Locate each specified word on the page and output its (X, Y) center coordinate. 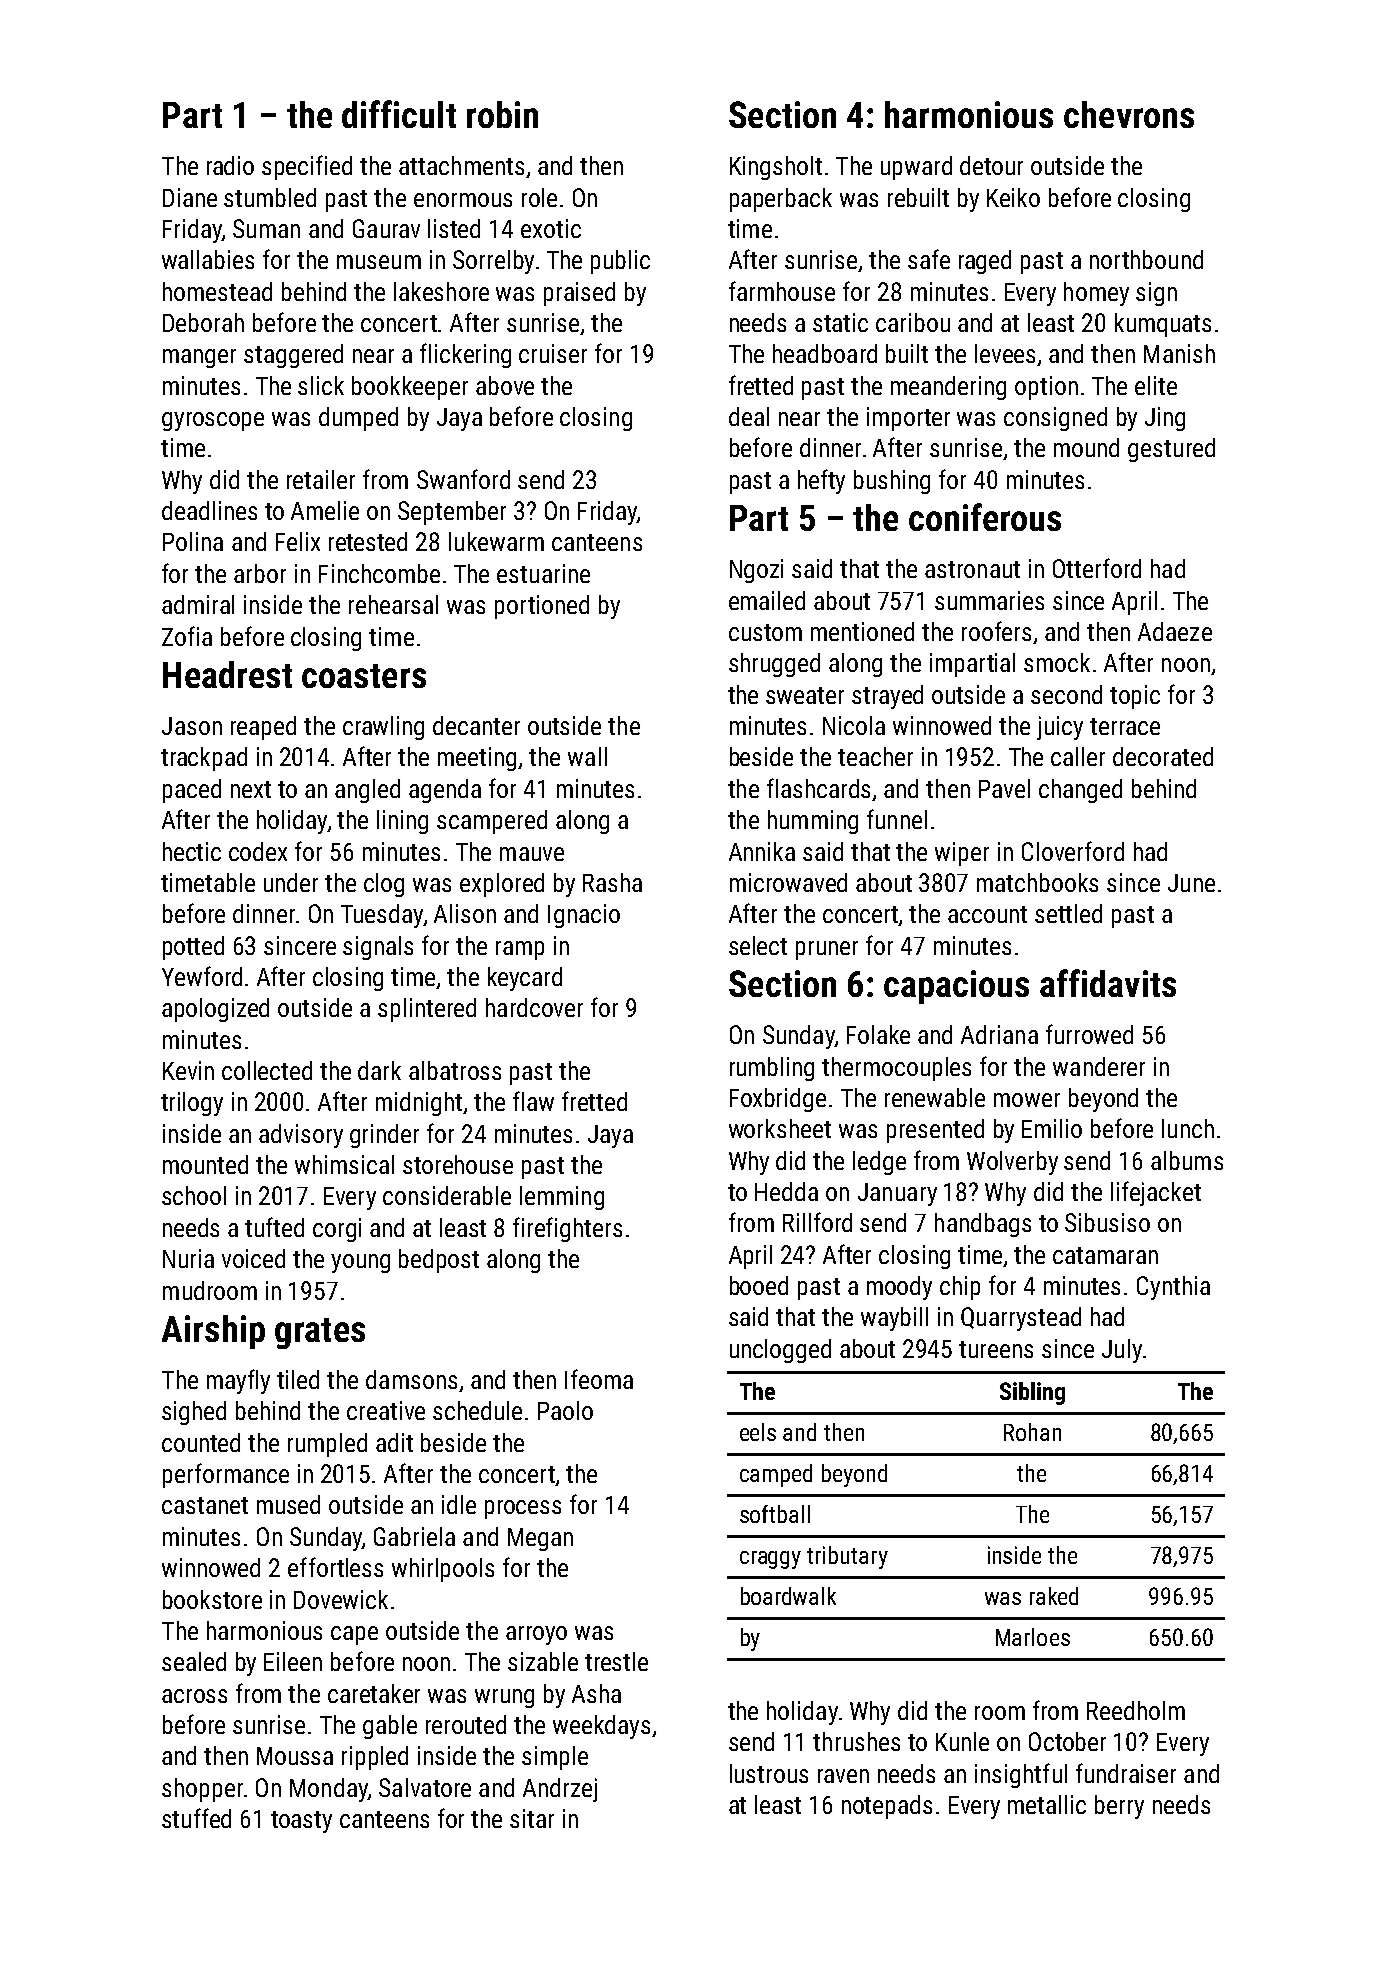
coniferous (985, 517)
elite (1156, 385)
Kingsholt (776, 168)
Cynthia (1173, 1288)
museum (379, 262)
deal (749, 416)
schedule (477, 1410)
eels (758, 1432)
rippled (375, 1758)
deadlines (209, 510)
